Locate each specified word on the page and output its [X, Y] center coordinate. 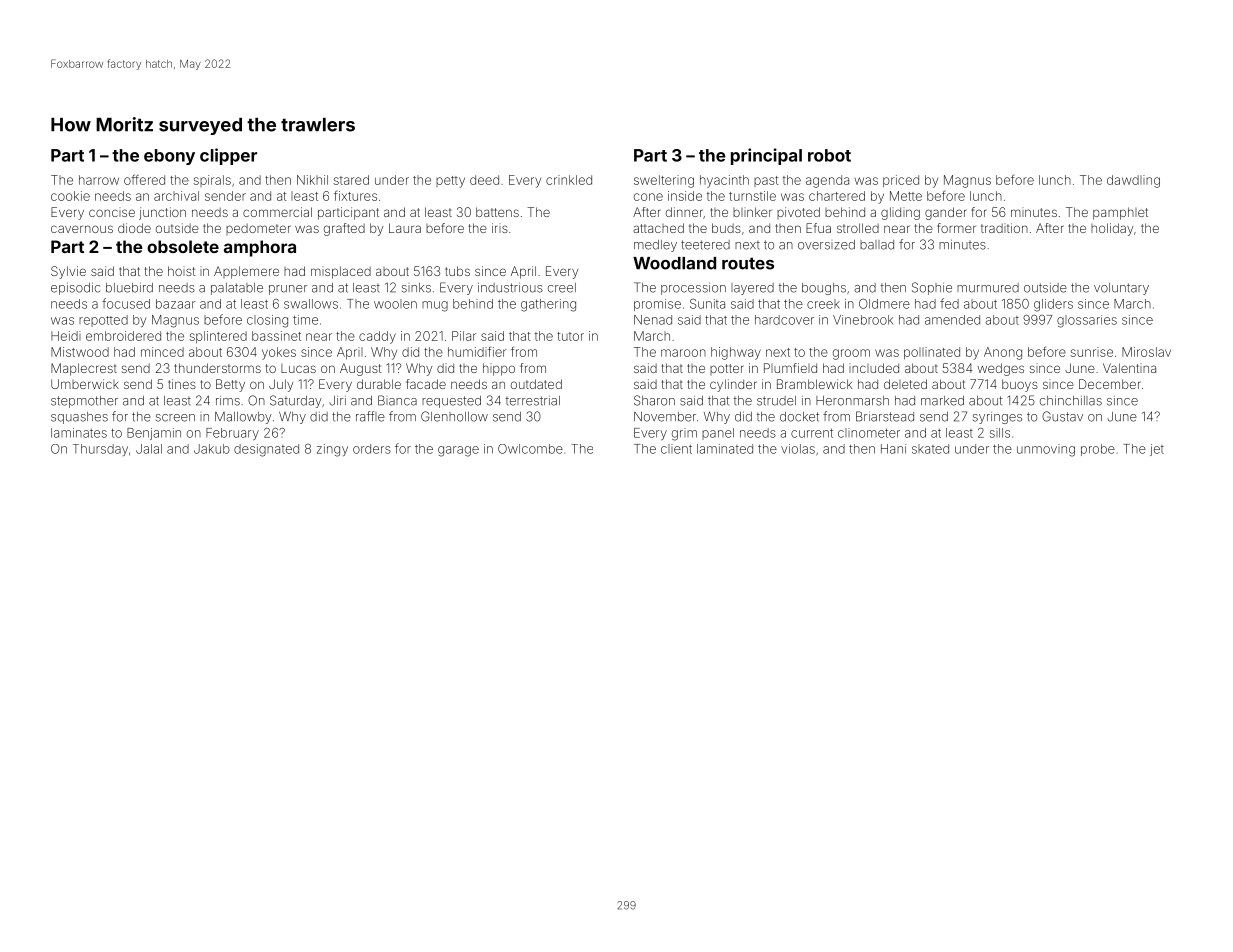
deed [484, 180]
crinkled [569, 180]
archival [176, 196]
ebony [169, 157]
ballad [877, 245]
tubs [457, 271]
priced [901, 181]
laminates [79, 433]
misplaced [341, 272]
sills [1000, 433]
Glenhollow [454, 416]
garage [458, 451]
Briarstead [885, 416]
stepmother [84, 402]
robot [829, 155]
